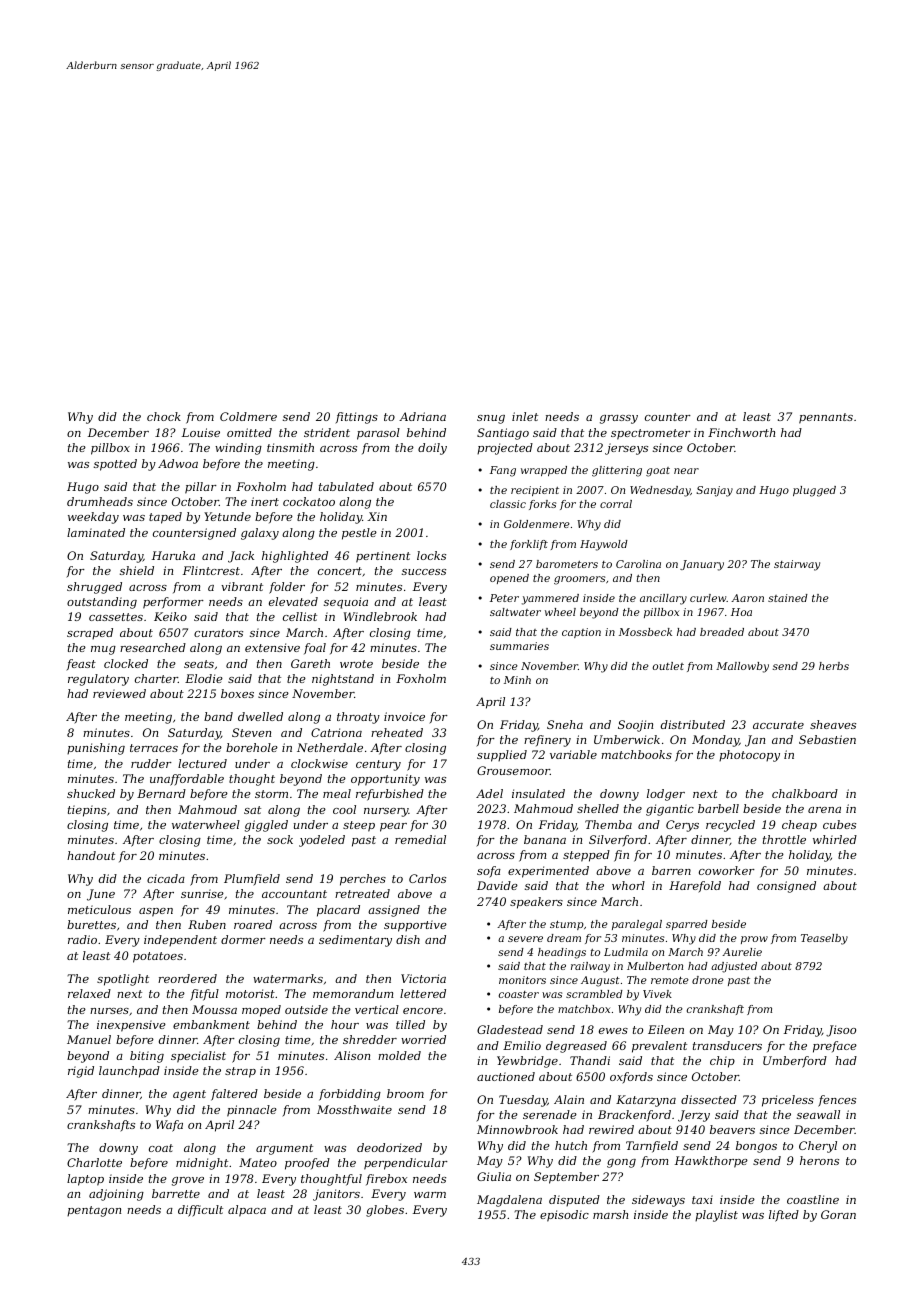 The image size is (924, 1308). Describe the element at coordinates (841, 1031) in the screenshot. I see `Jisoo` at that location.
